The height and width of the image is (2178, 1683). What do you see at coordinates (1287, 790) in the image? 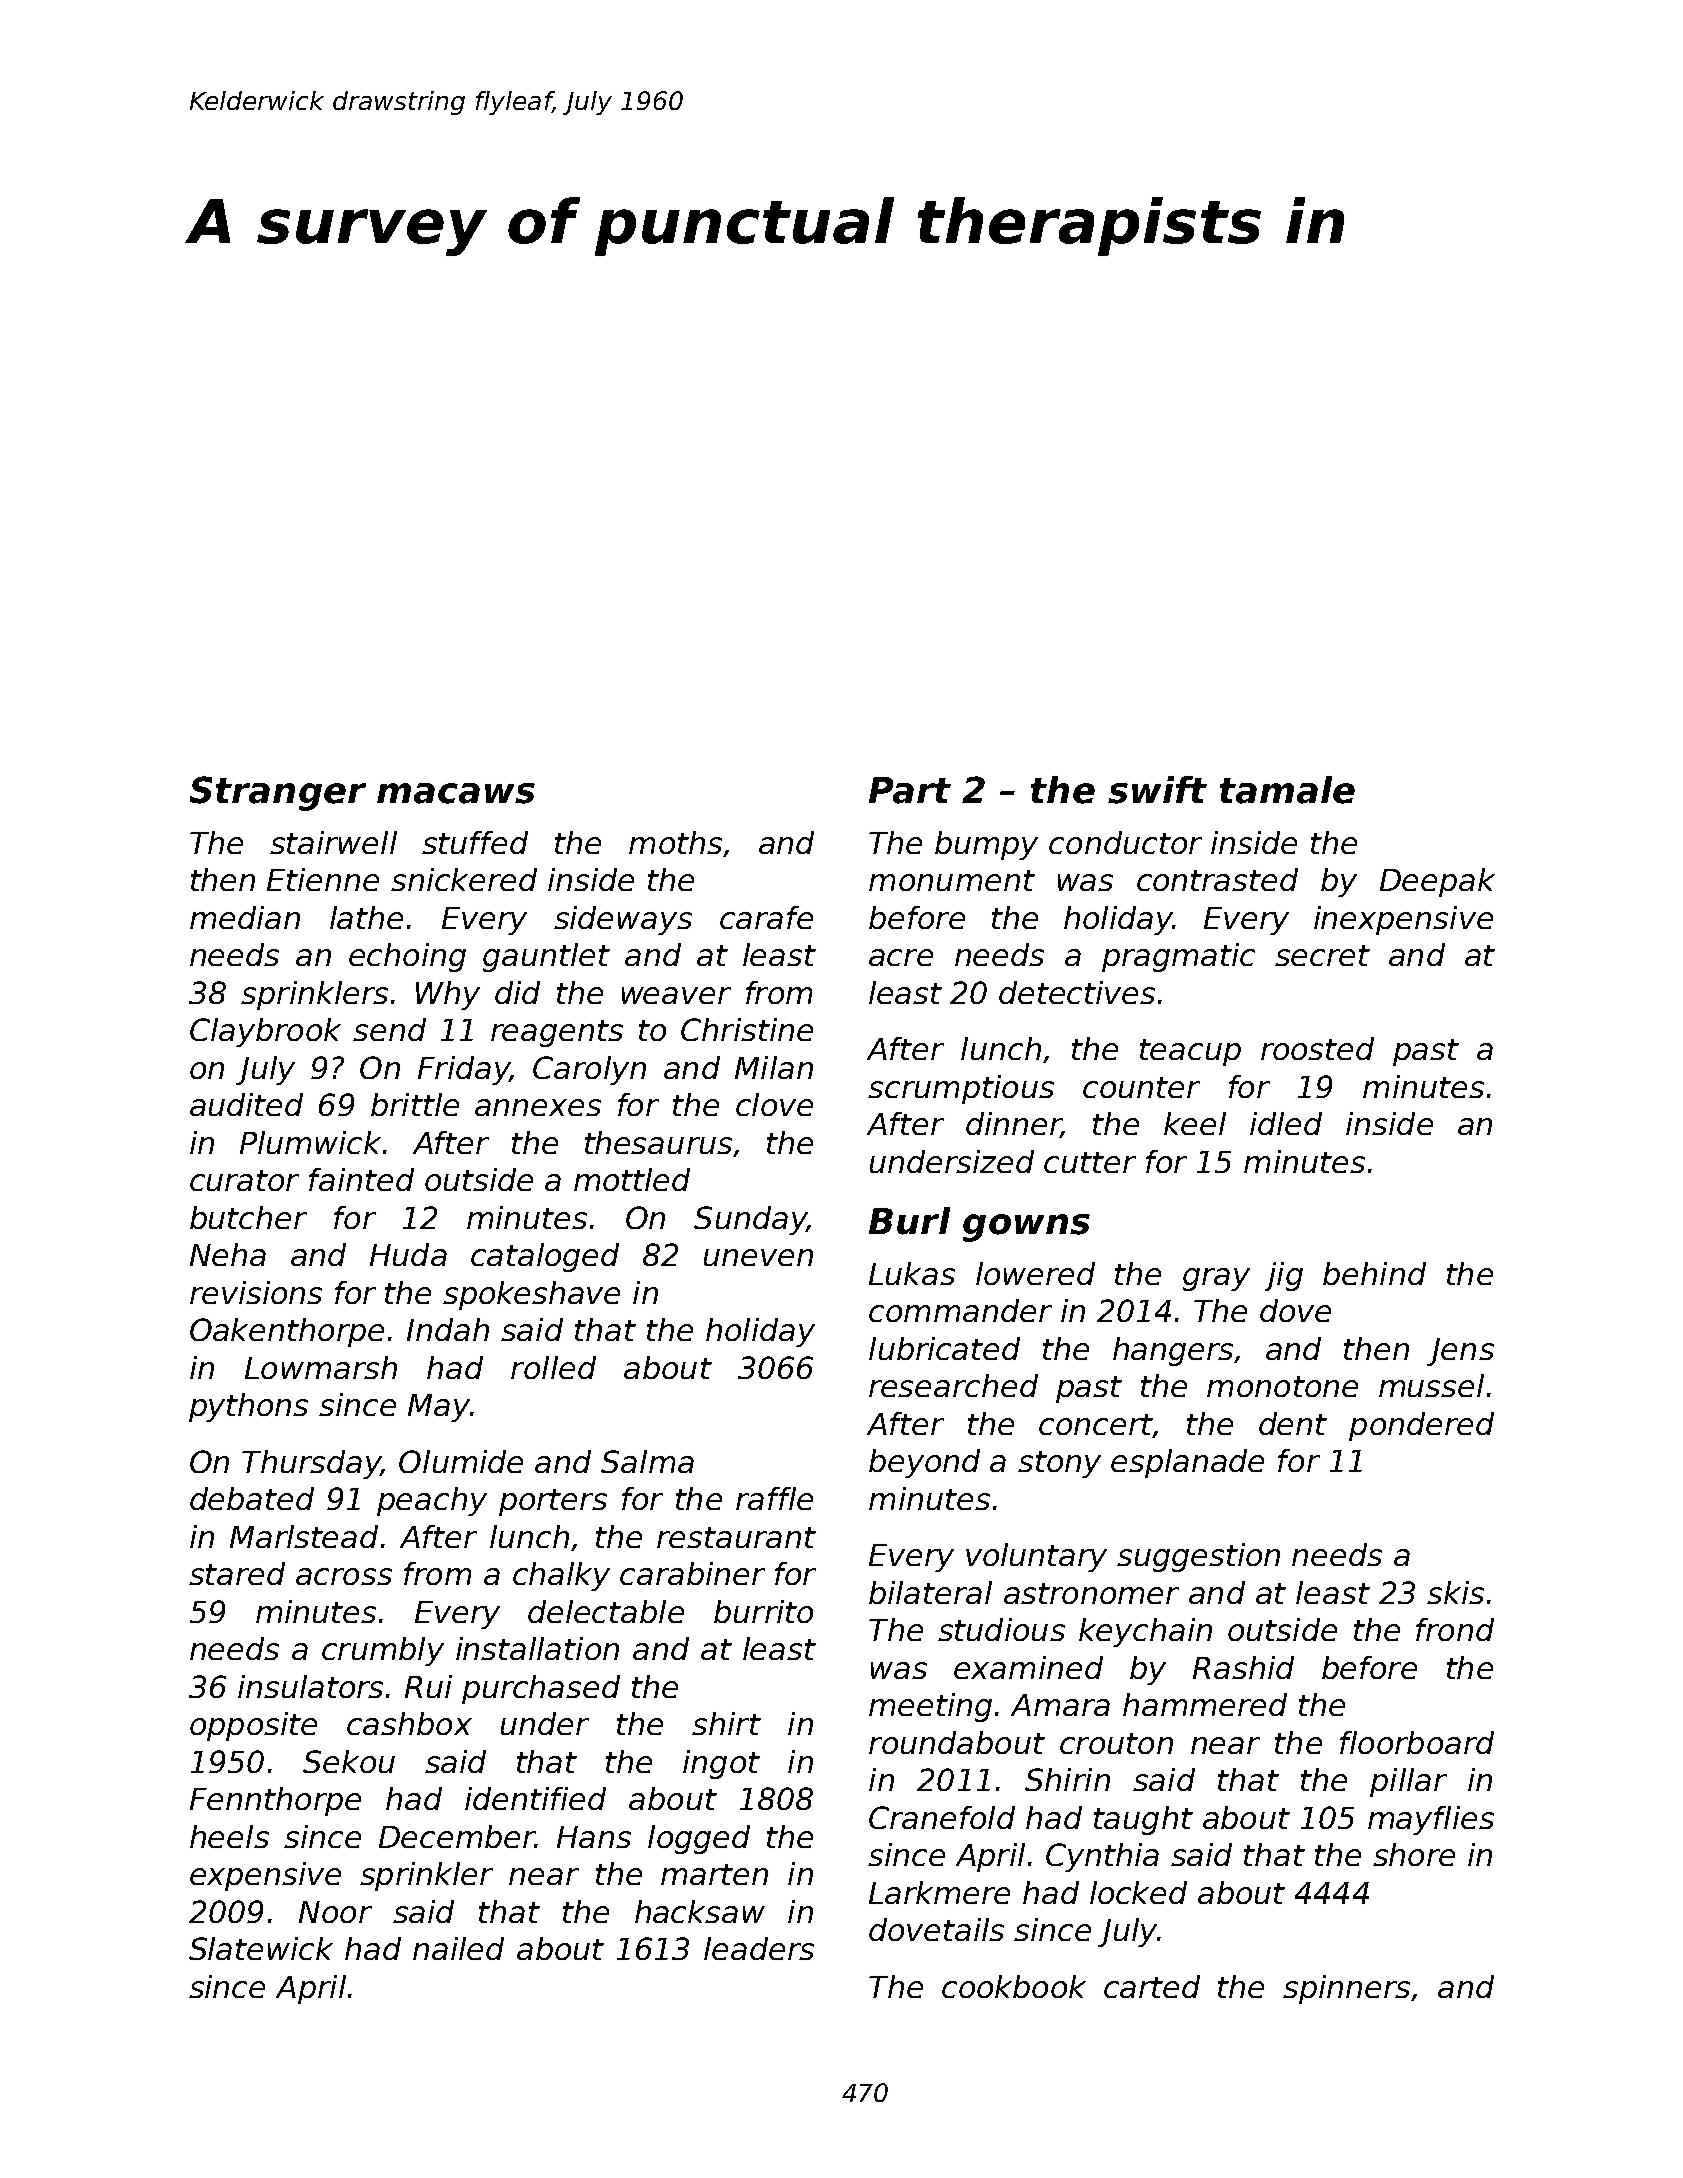
I see `tamale` at bounding box center [1287, 790].
